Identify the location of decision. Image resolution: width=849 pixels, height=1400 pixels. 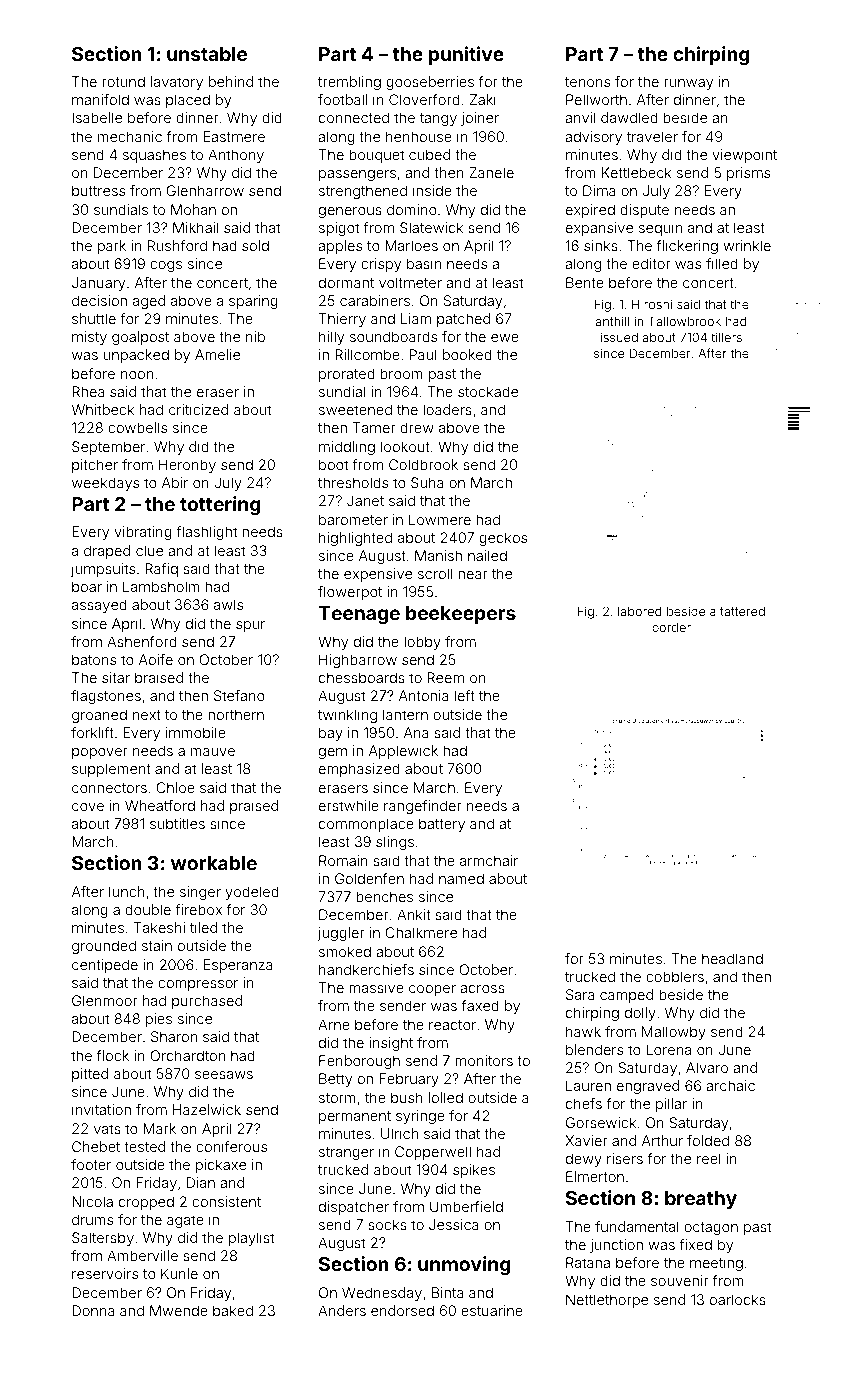
(99, 300).
